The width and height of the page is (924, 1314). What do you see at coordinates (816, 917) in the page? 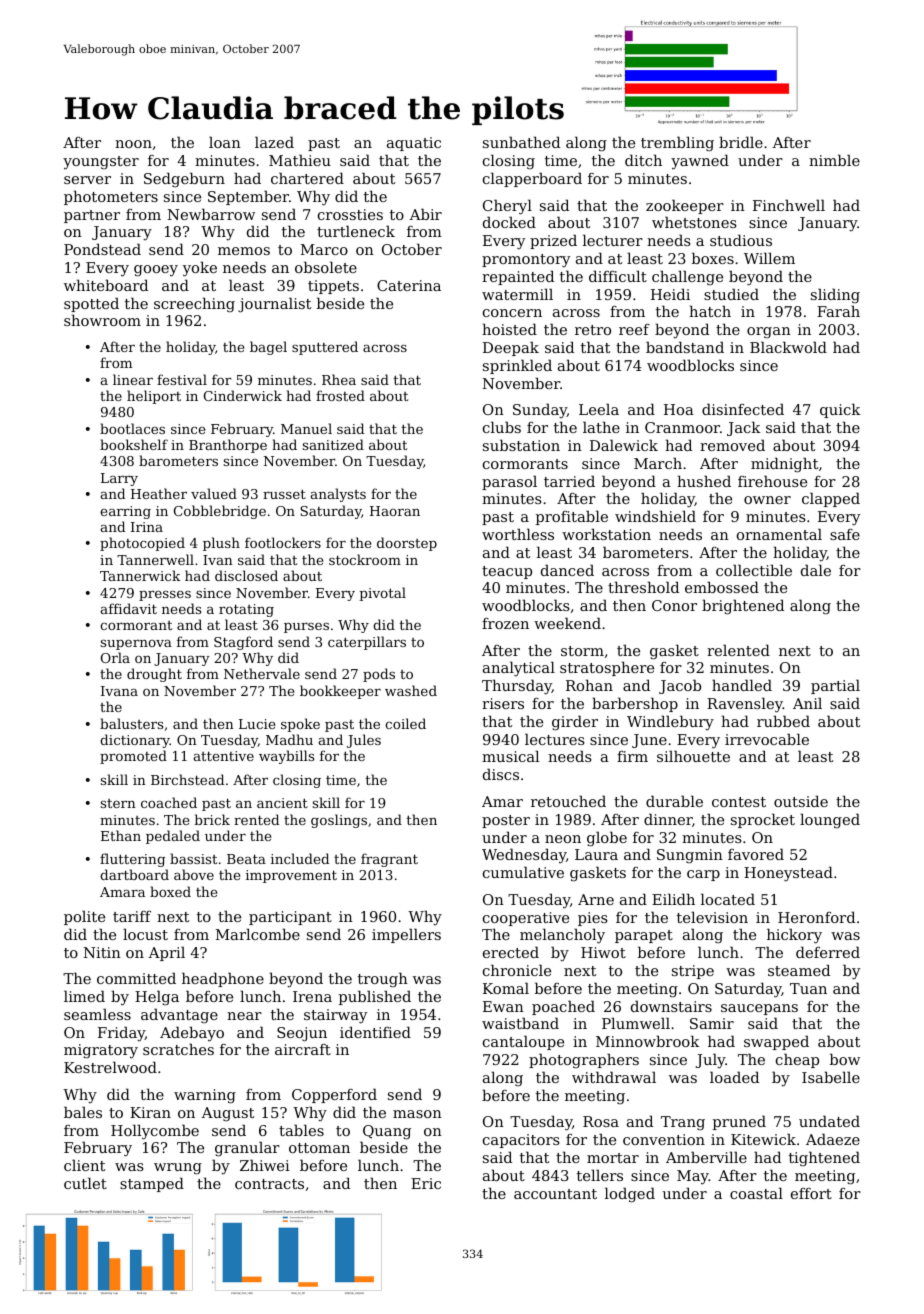
I see `Heronford` at bounding box center [816, 917].
